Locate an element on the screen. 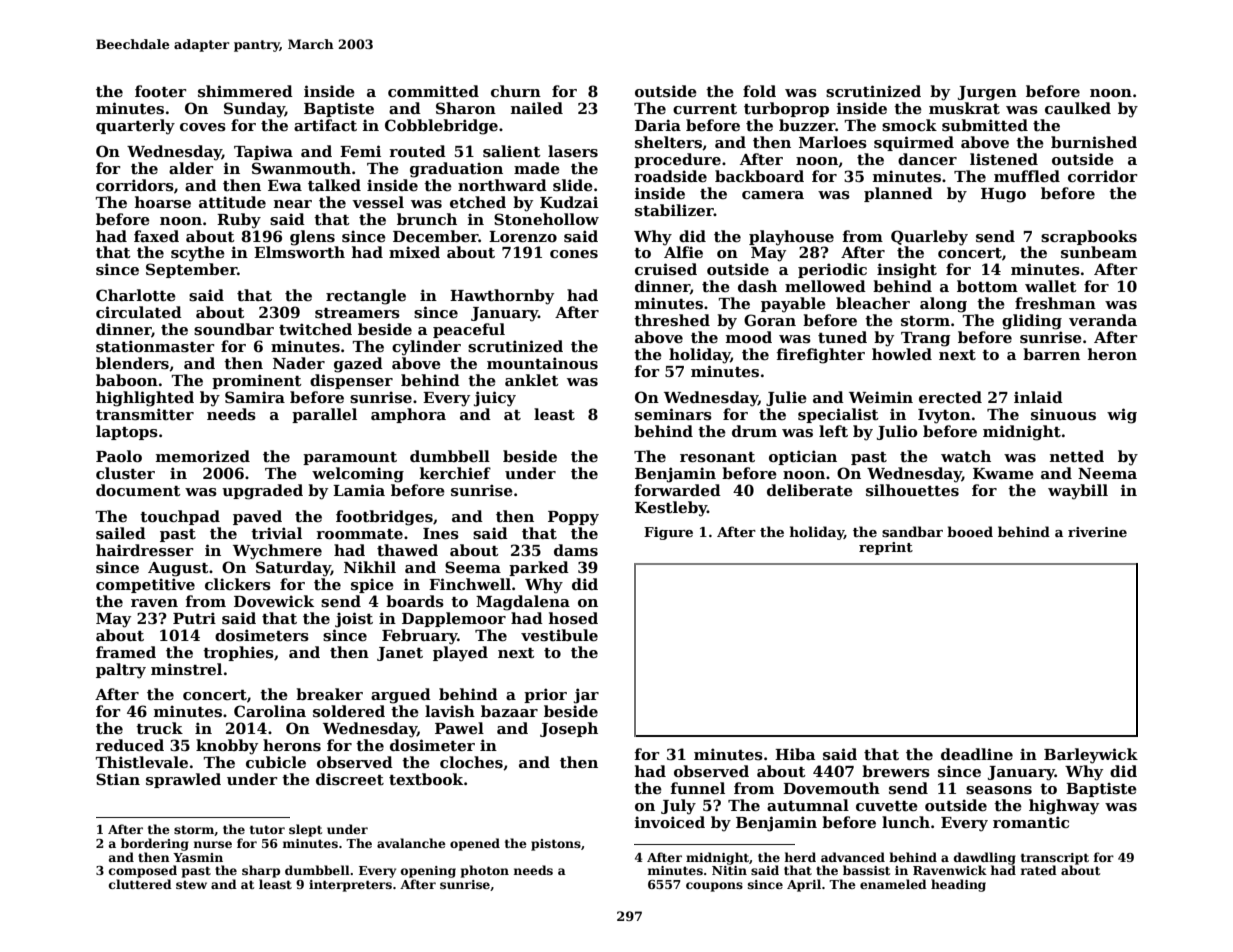 Image resolution: width=1233 pixels, height=952 pixels. Nitin is located at coordinates (729, 870).
